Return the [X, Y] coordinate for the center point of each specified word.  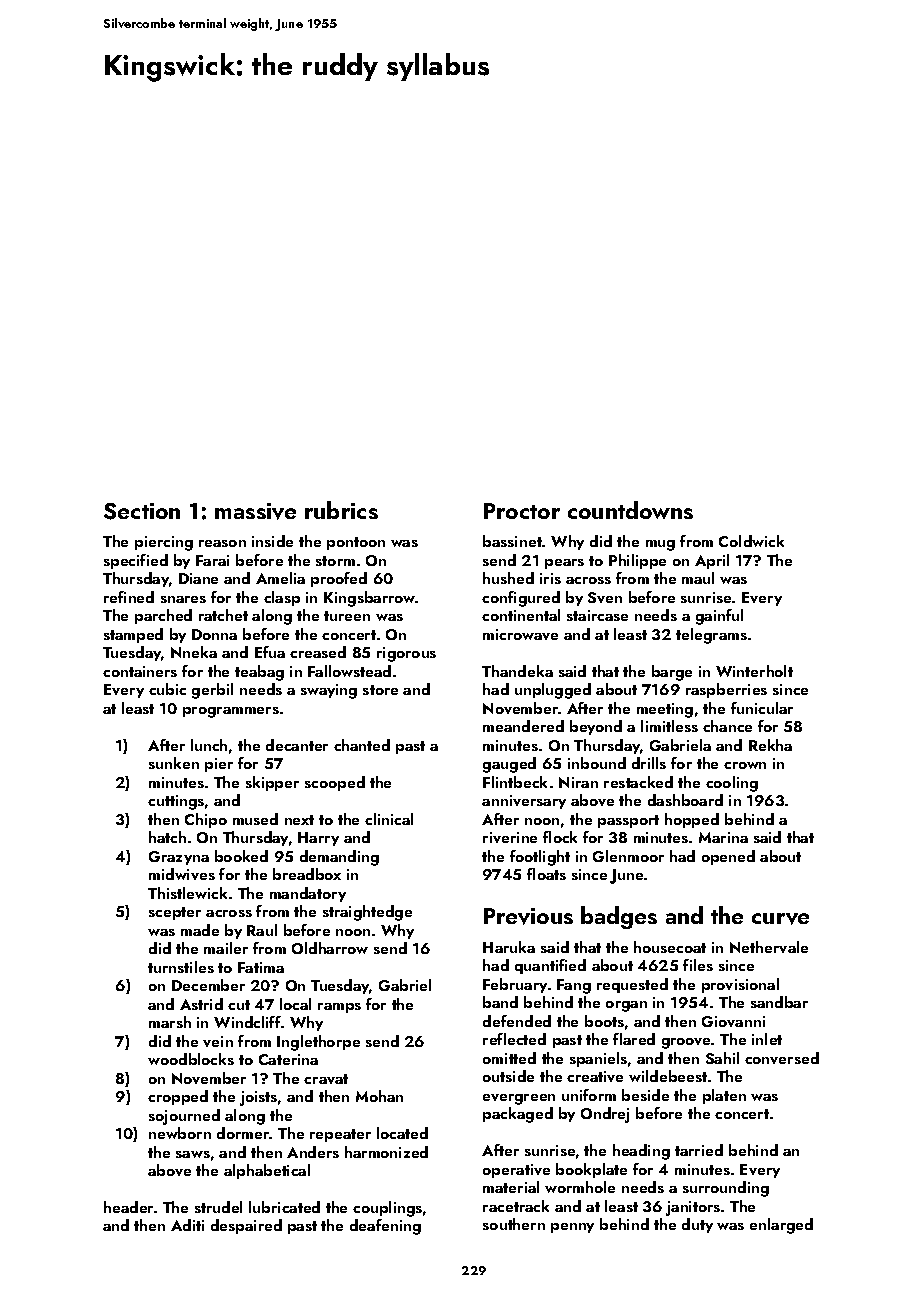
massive [255, 511]
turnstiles [181, 967]
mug [660, 545]
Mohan [379, 1096]
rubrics [341, 510]
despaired [246, 1226]
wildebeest [668, 1076]
